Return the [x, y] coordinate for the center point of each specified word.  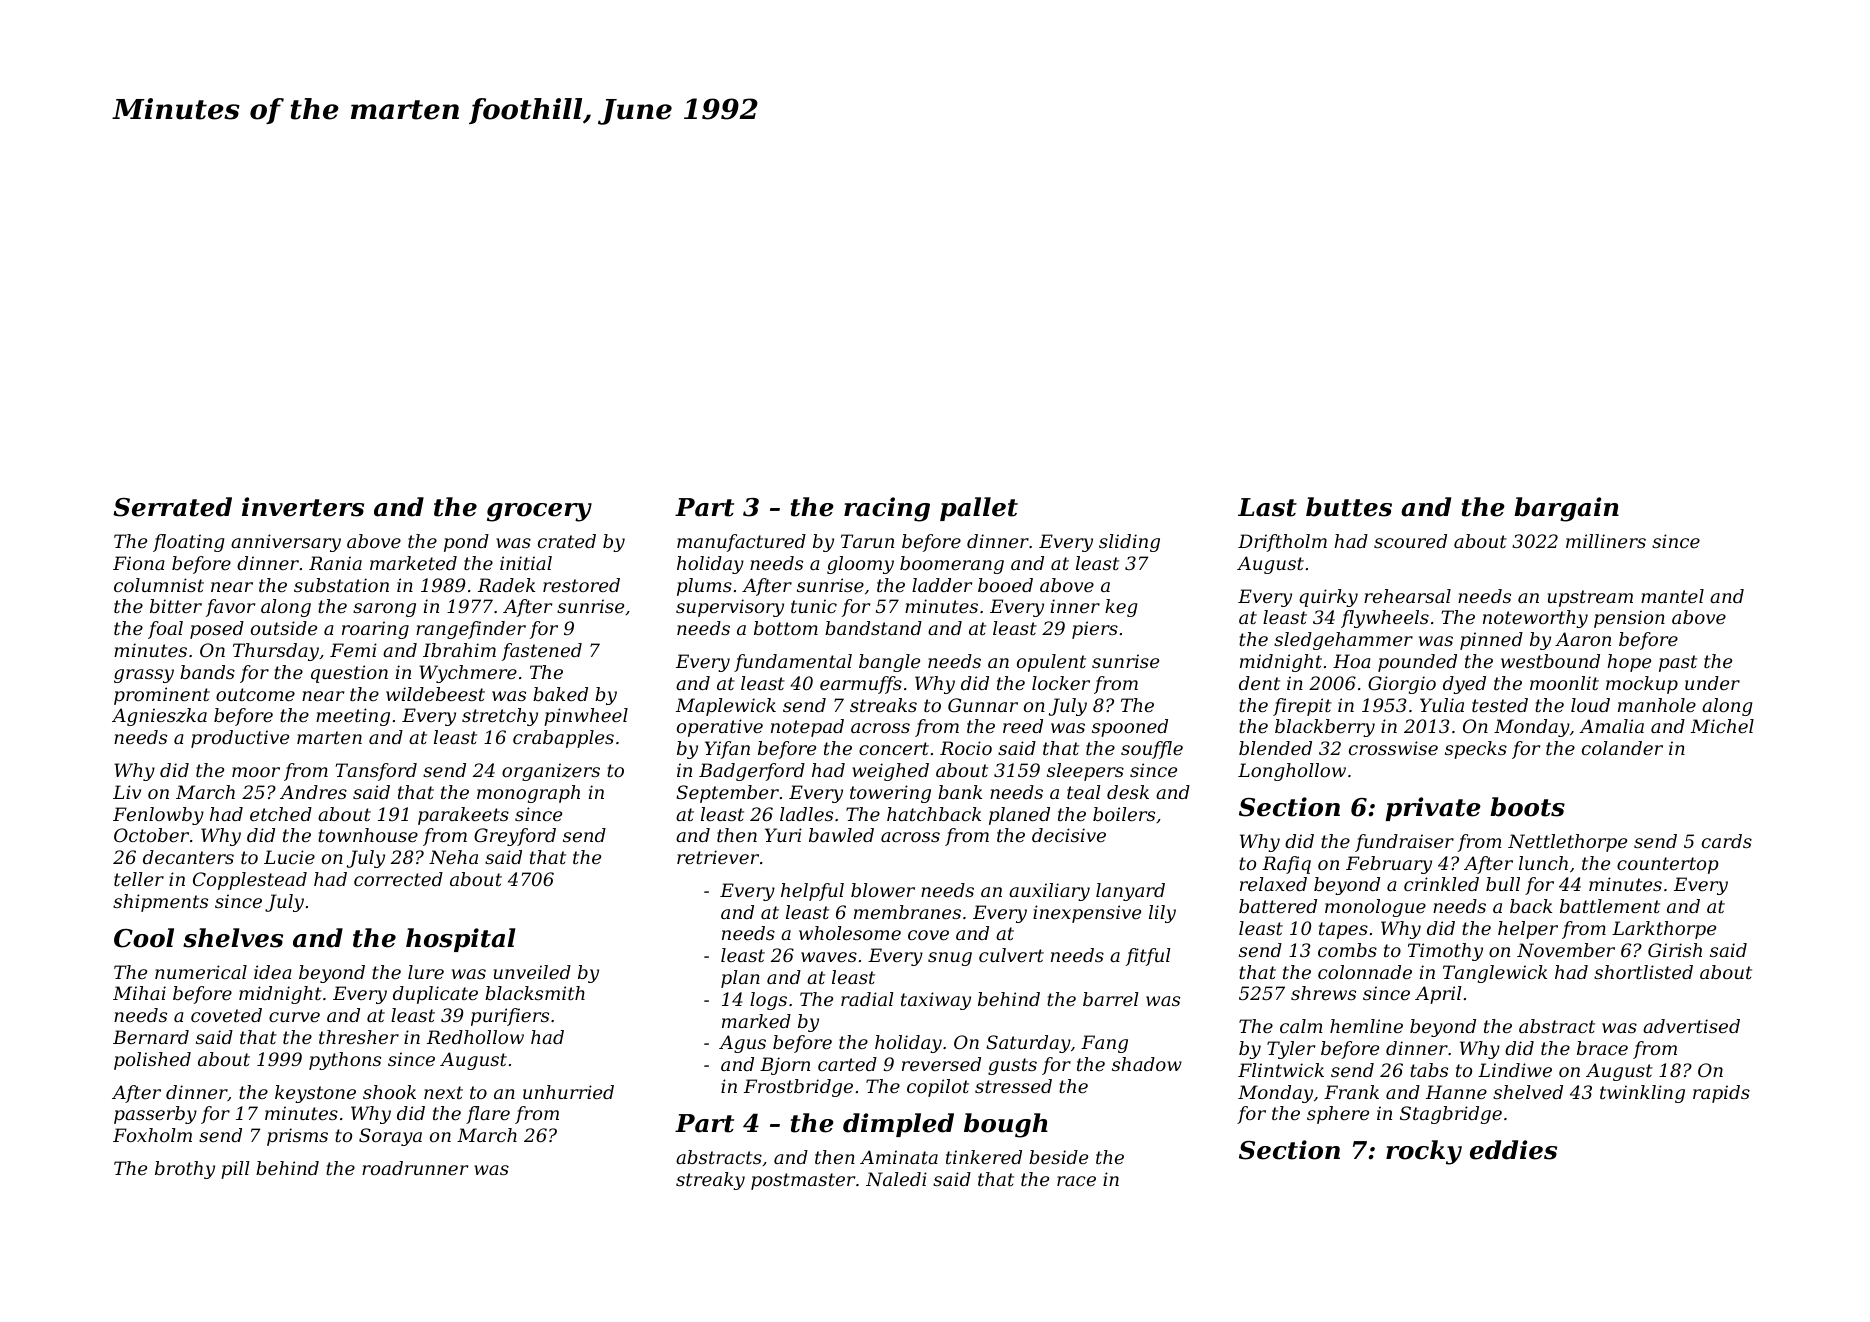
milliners [1606, 541]
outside [284, 628]
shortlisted [1643, 972]
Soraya [390, 1137]
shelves [233, 938]
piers [1095, 630]
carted [847, 1064]
